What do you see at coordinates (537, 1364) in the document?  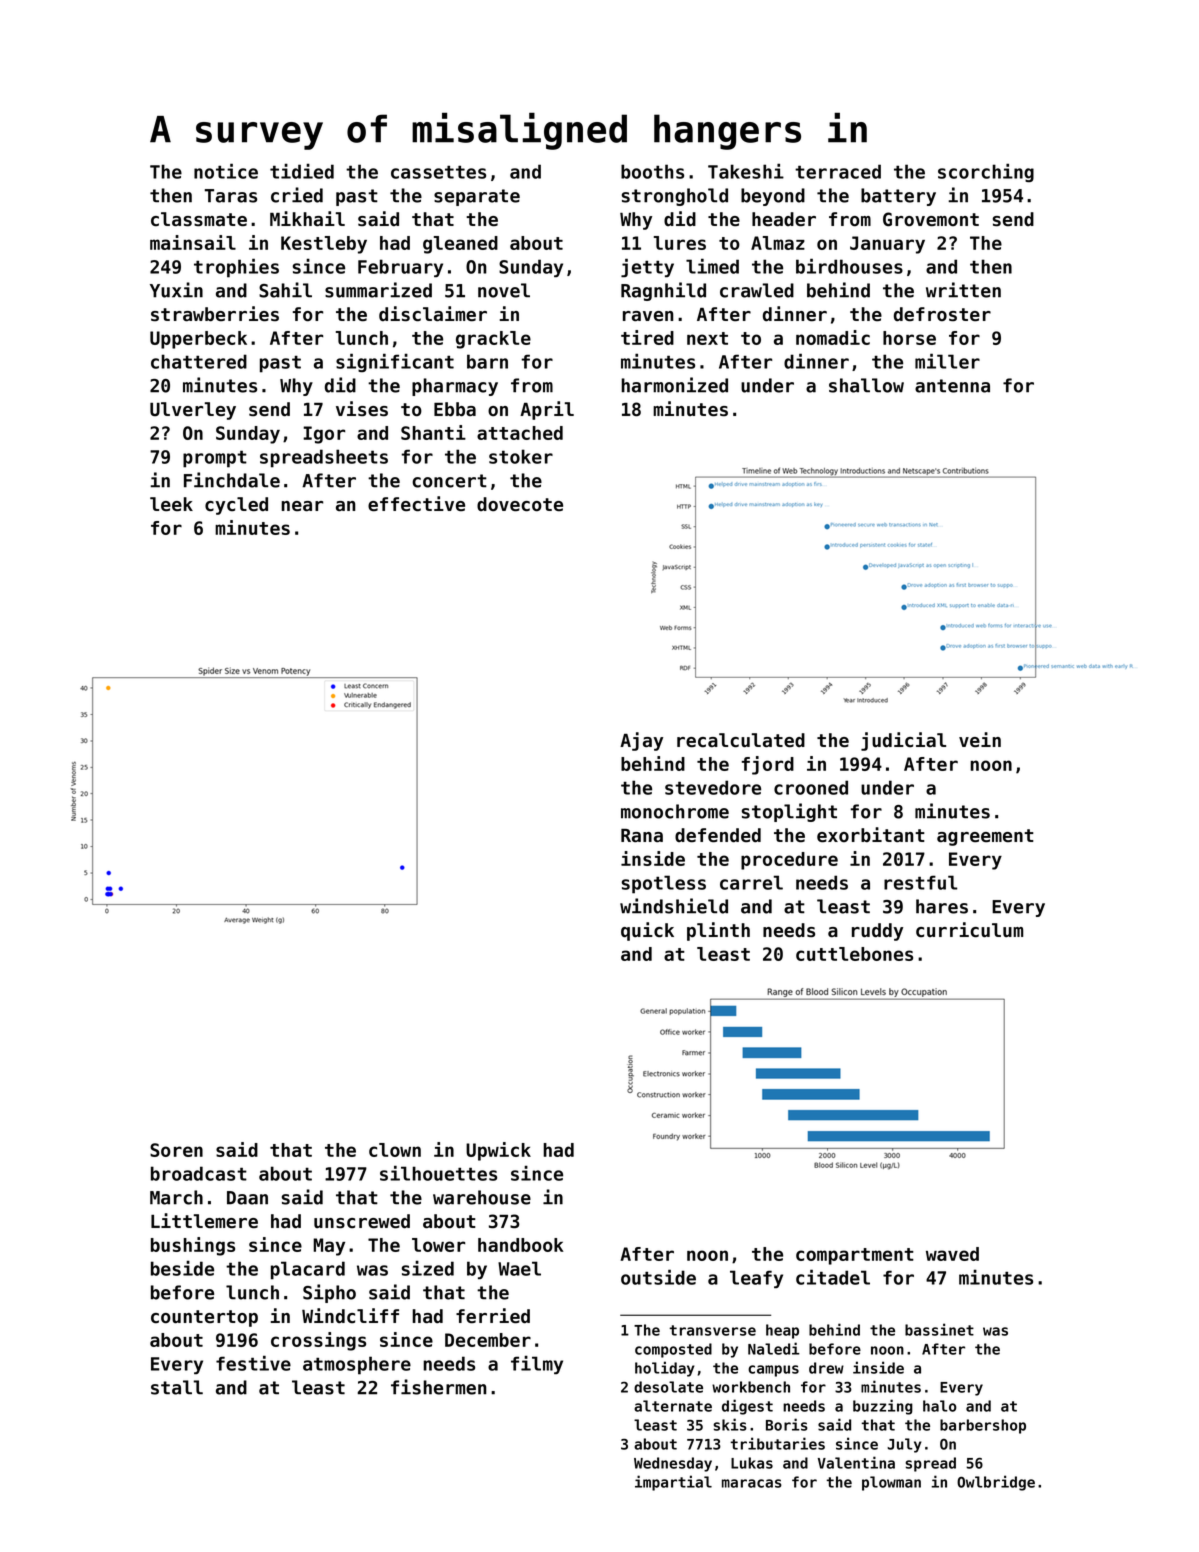 I see `filmy` at bounding box center [537, 1364].
